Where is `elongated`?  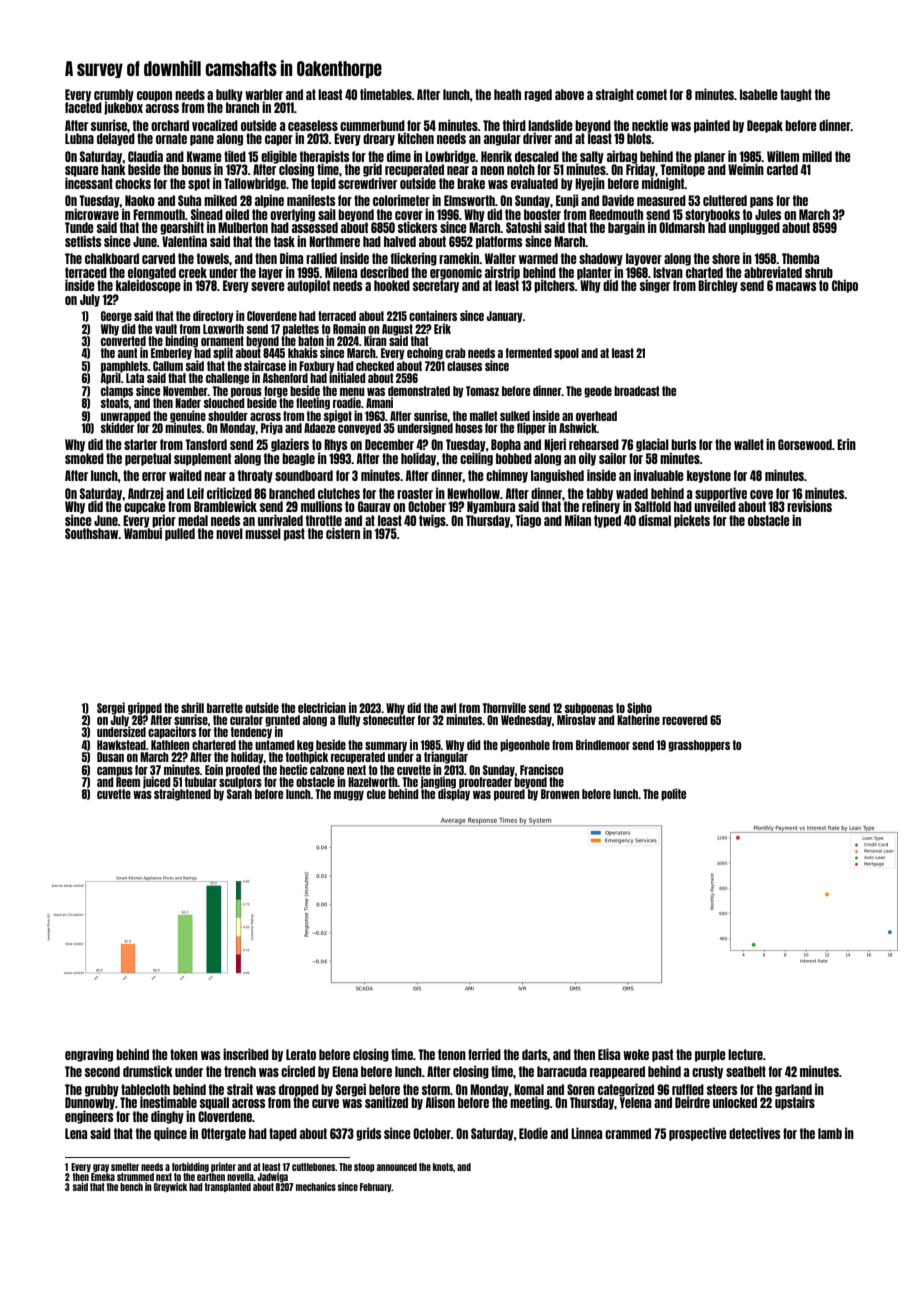 elongated is located at coordinates (152, 273).
